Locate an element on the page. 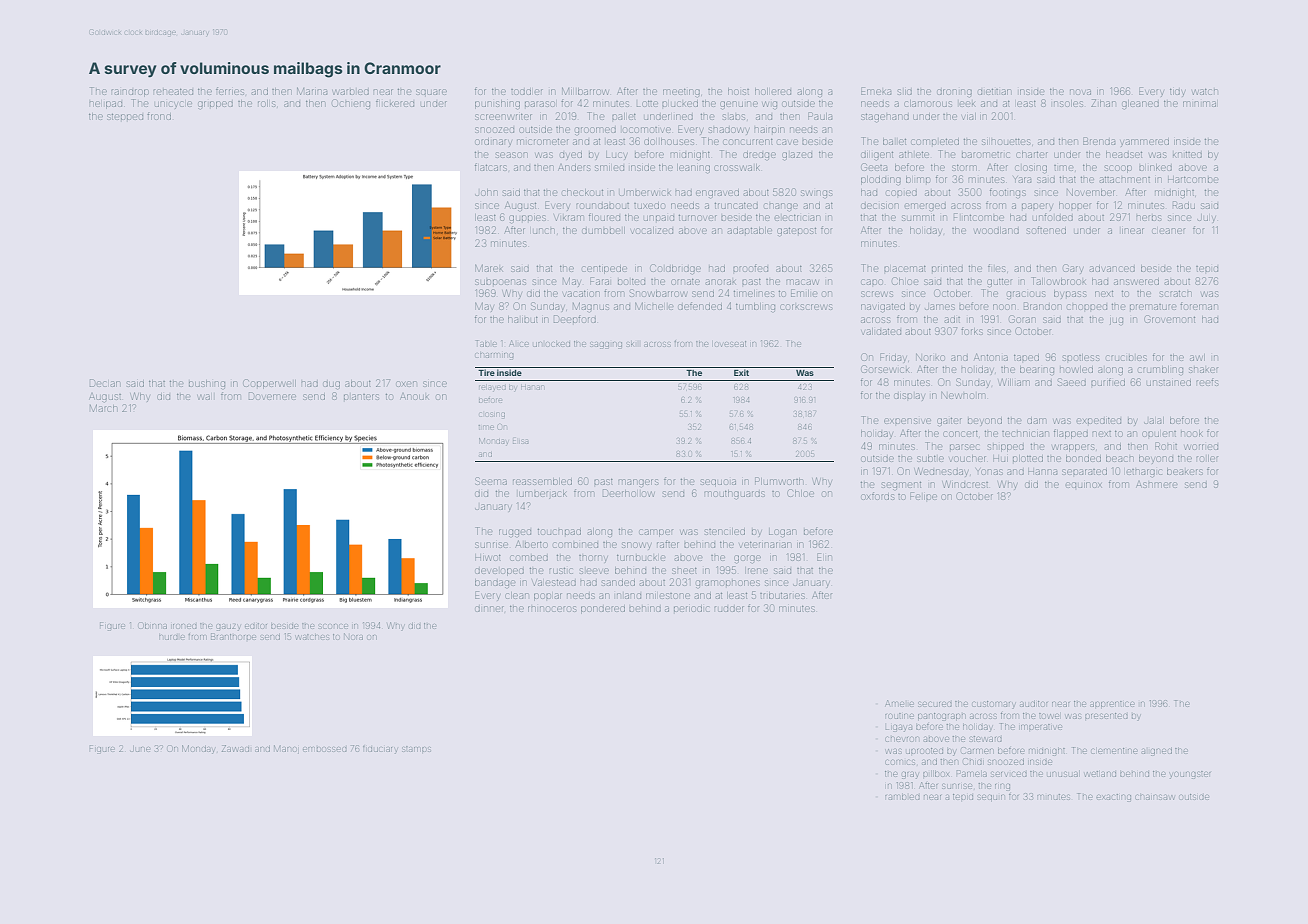  Seema is located at coordinates (491, 481).
